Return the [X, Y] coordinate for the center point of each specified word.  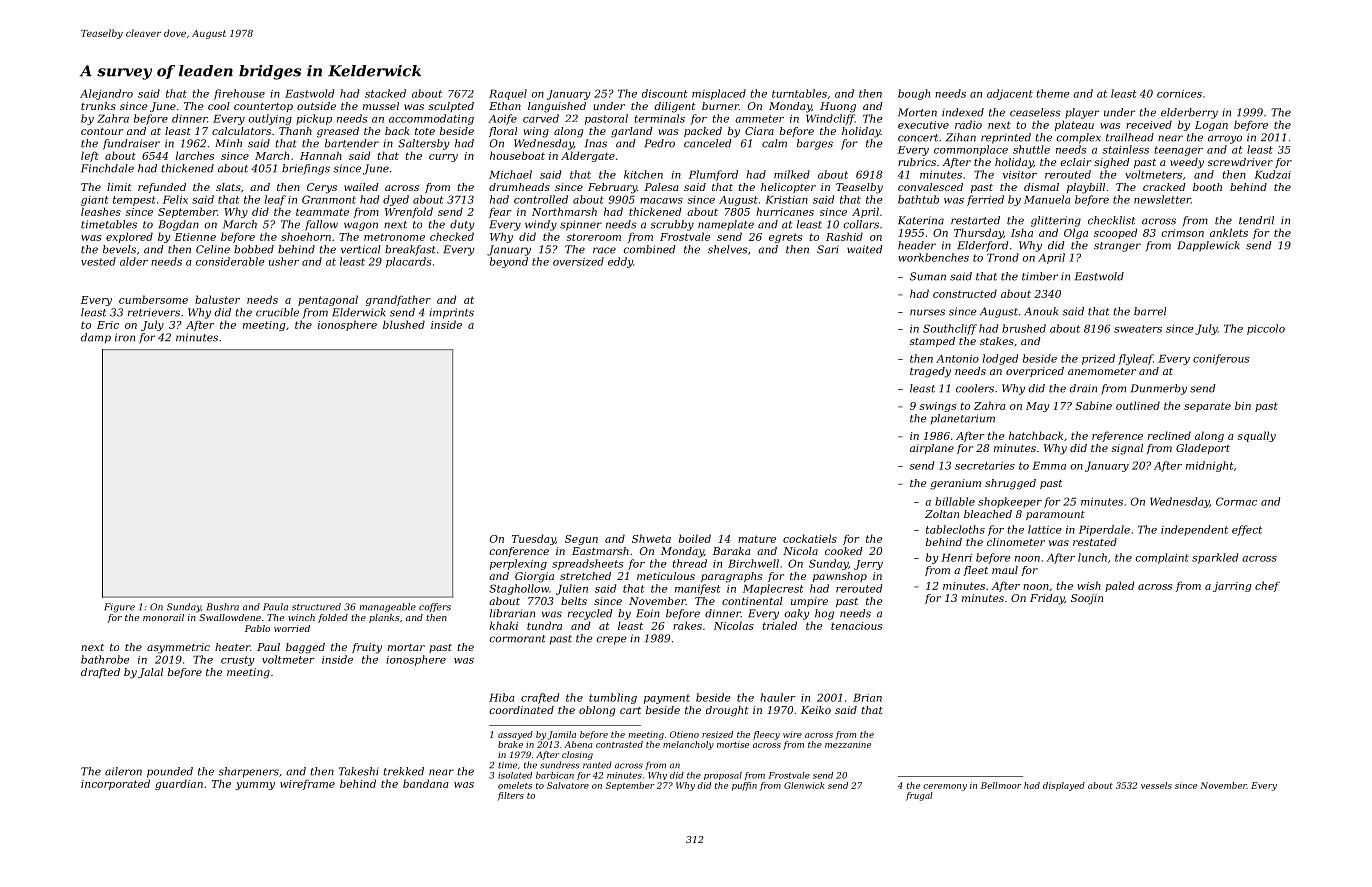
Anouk [1041, 311]
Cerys [322, 188]
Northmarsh [564, 211]
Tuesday [534, 539]
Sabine [1093, 405]
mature [757, 539]
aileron [123, 771]
